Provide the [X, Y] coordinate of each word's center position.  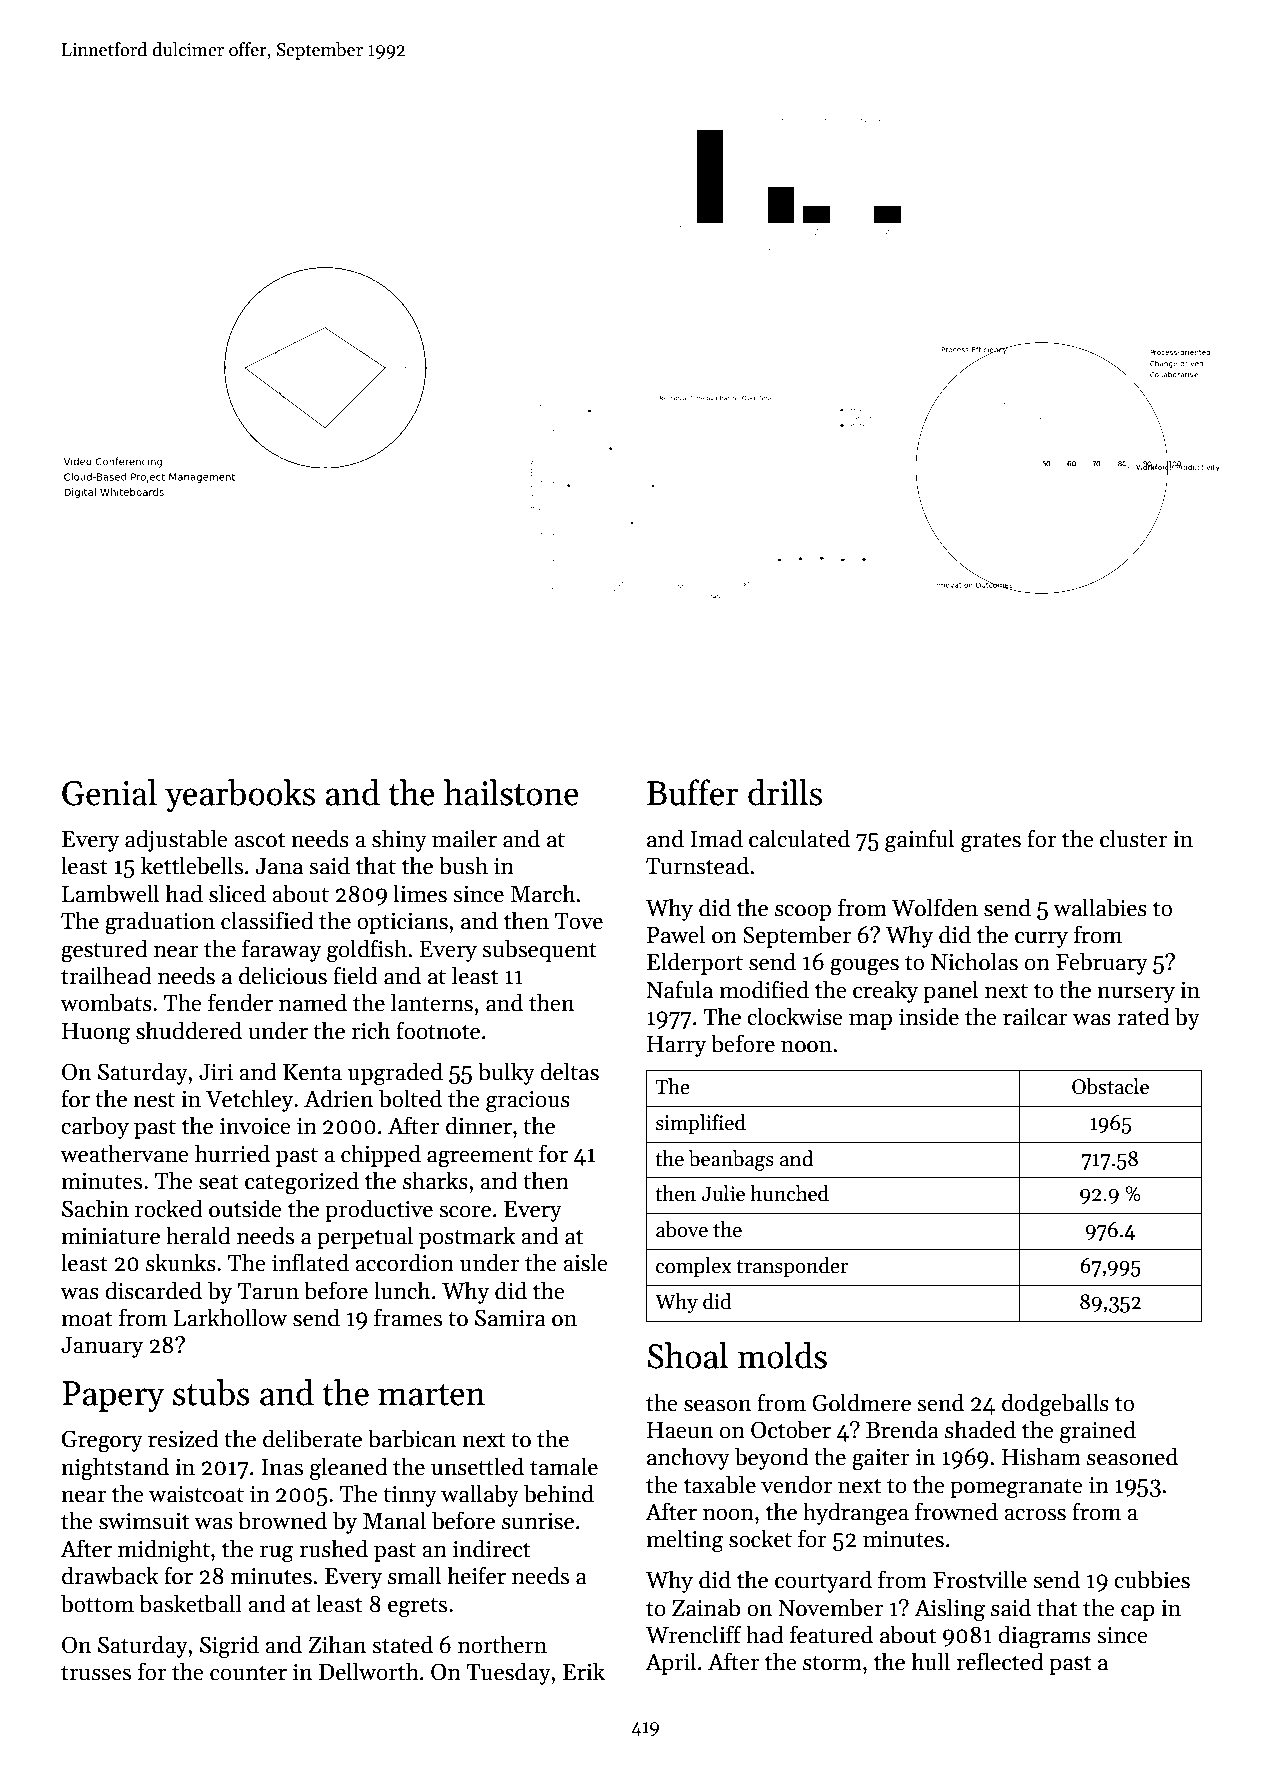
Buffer [693, 792]
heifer [477, 1575]
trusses [96, 1673]
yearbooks [240, 795]
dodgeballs [1055, 1405]
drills [785, 792]
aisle [585, 1262]
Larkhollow [230, 1317]
